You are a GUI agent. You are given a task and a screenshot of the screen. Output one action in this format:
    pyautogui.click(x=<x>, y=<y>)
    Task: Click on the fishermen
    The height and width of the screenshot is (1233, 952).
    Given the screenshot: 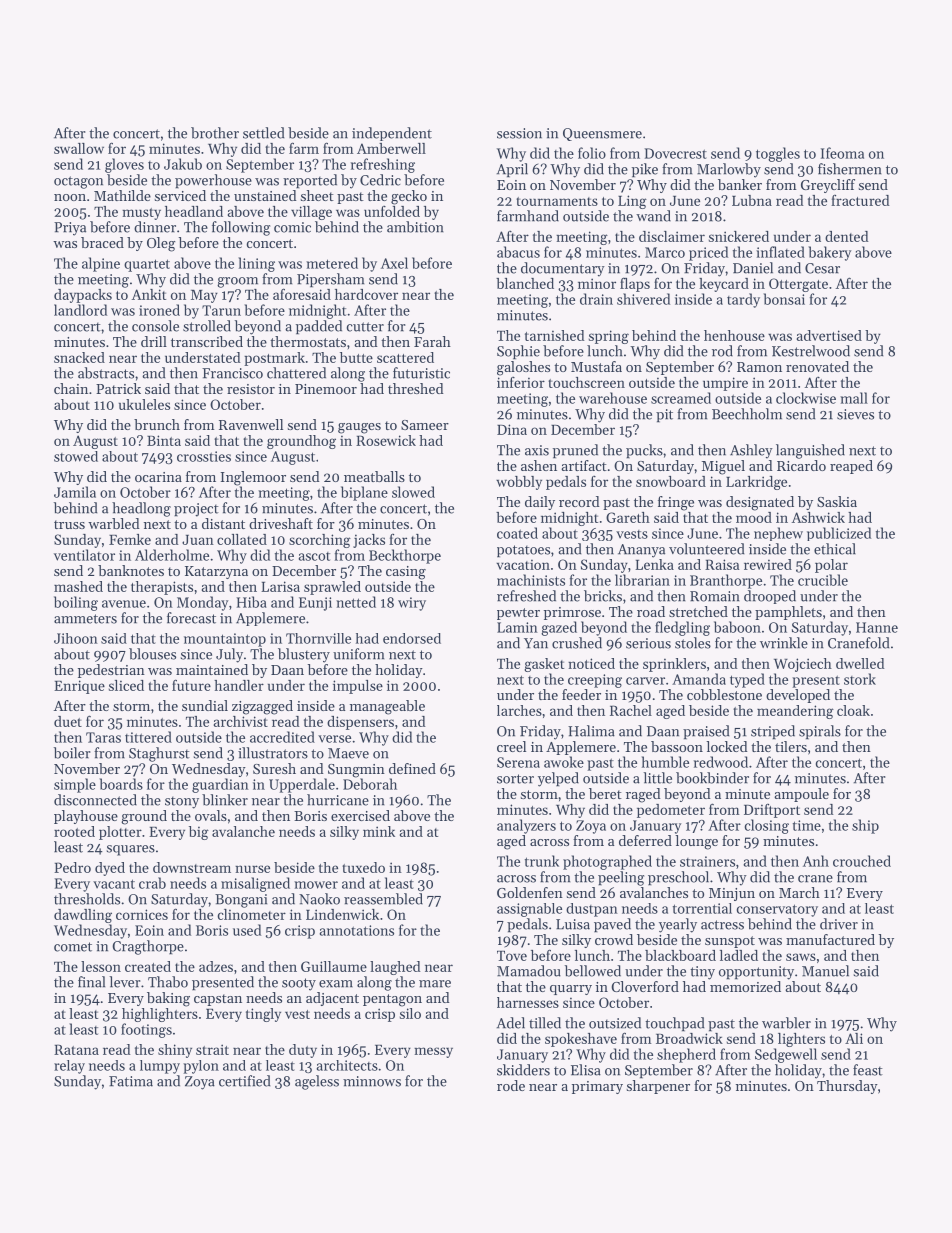 What is the action you would take?
    pyautogui.click(x=850, y=169)
